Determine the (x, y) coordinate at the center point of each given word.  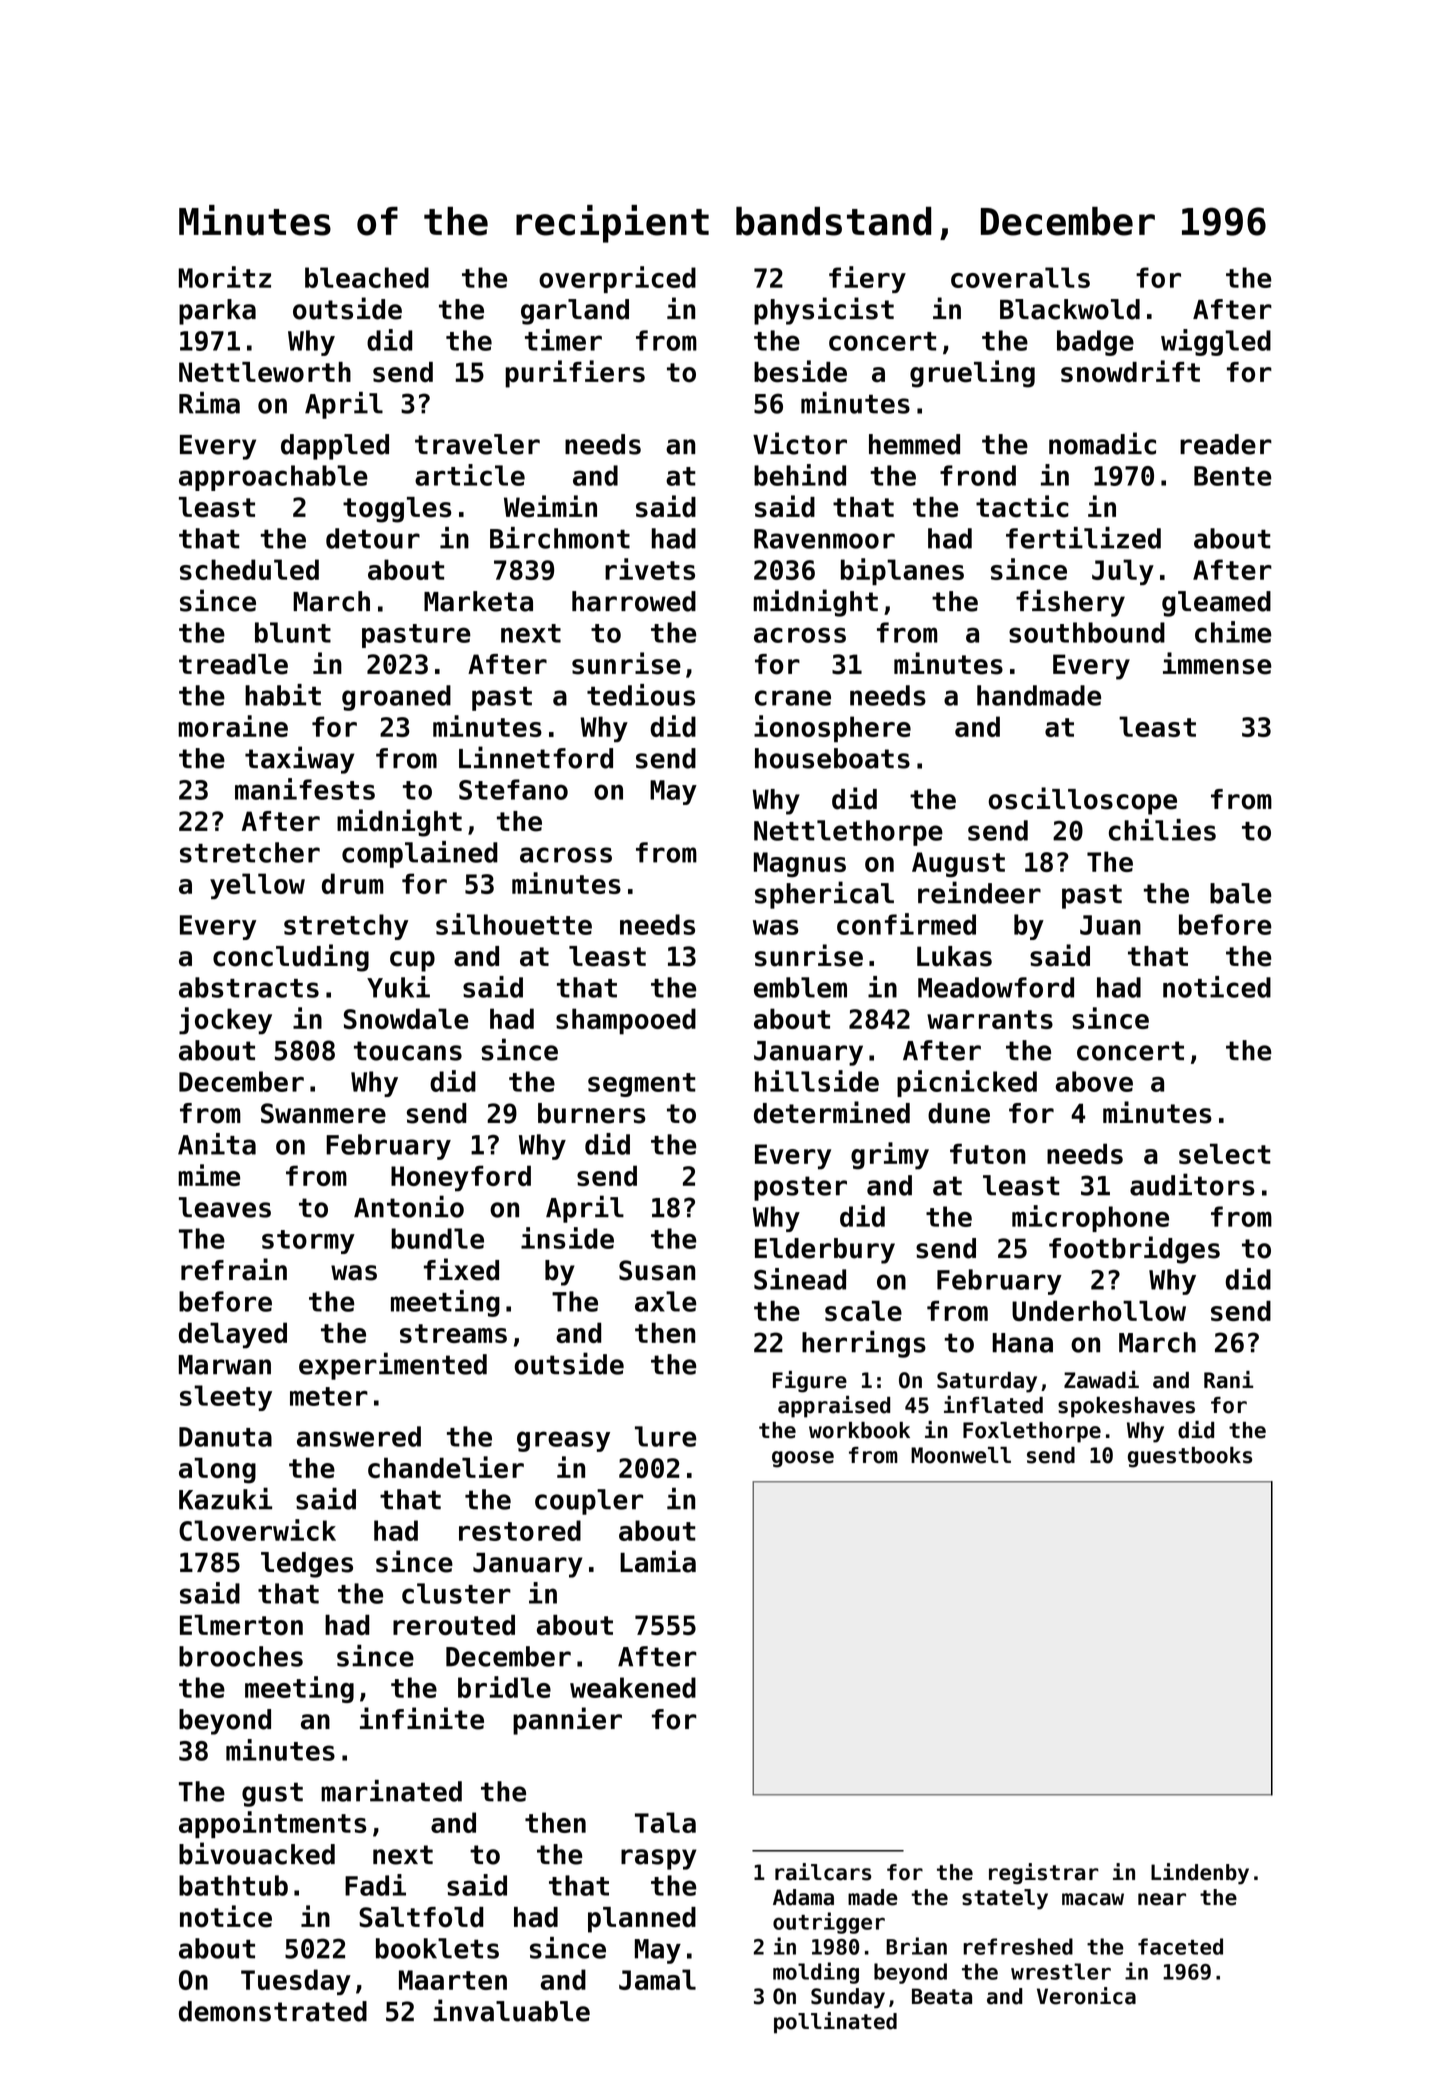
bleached (367, 277)
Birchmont (560, 538)
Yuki (398, 987)
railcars (823, 1872)
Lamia (658, 1561)
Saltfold (421, 1917)
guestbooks (1190, 1457)
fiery (867, 279)
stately (1005, 1899)
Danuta (225, 1437)
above (1094, 1081)
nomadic (1102, 443)
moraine (233, 726)
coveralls (1020, 277)
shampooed (626, 1021)
